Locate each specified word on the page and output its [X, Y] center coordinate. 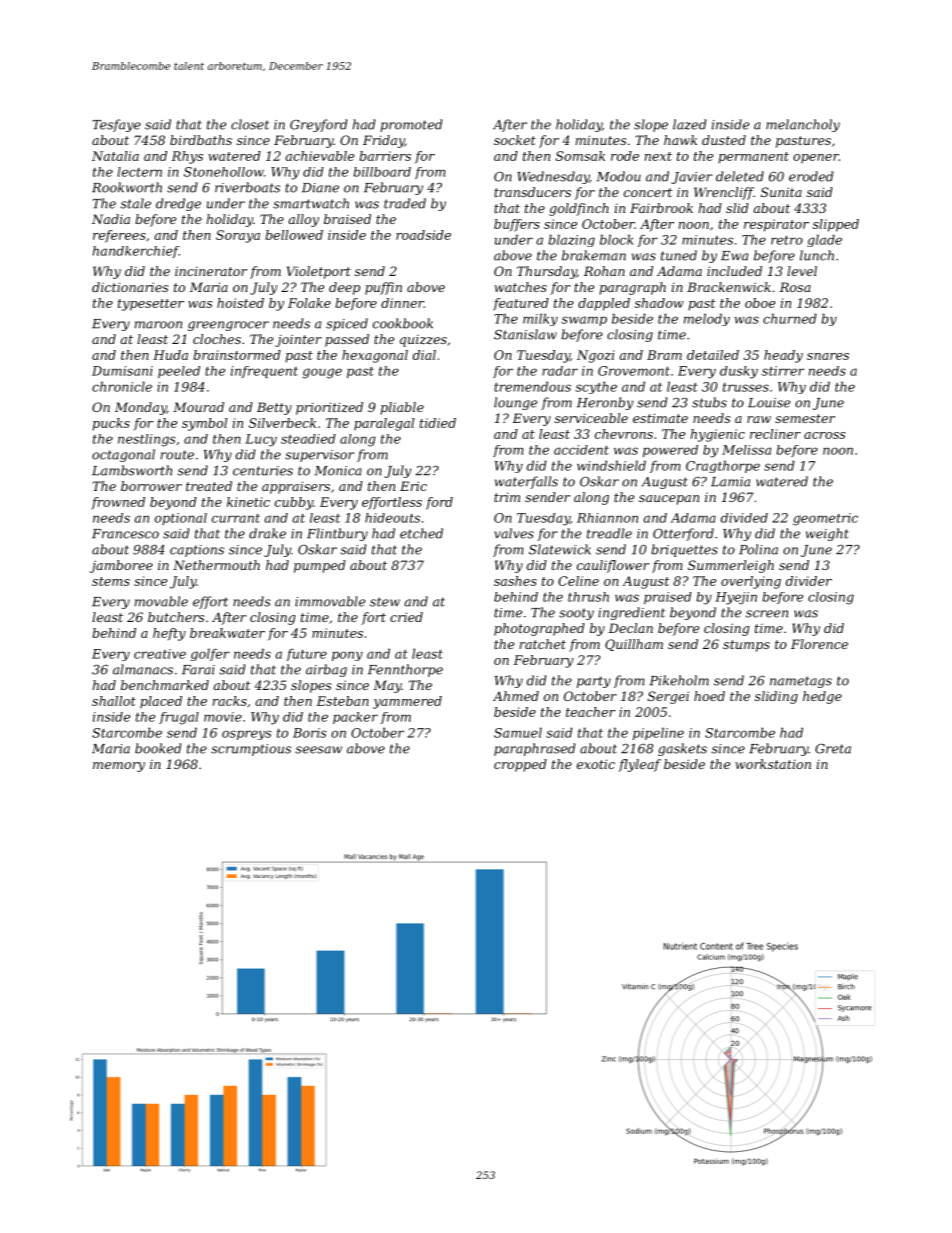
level [802, 271]
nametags [801, 682]
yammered [407, 702]
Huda [170, 355]
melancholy [803, 125]
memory [119, 767]
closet [250, 124]
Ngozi [595, 356]
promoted [411, 125]
